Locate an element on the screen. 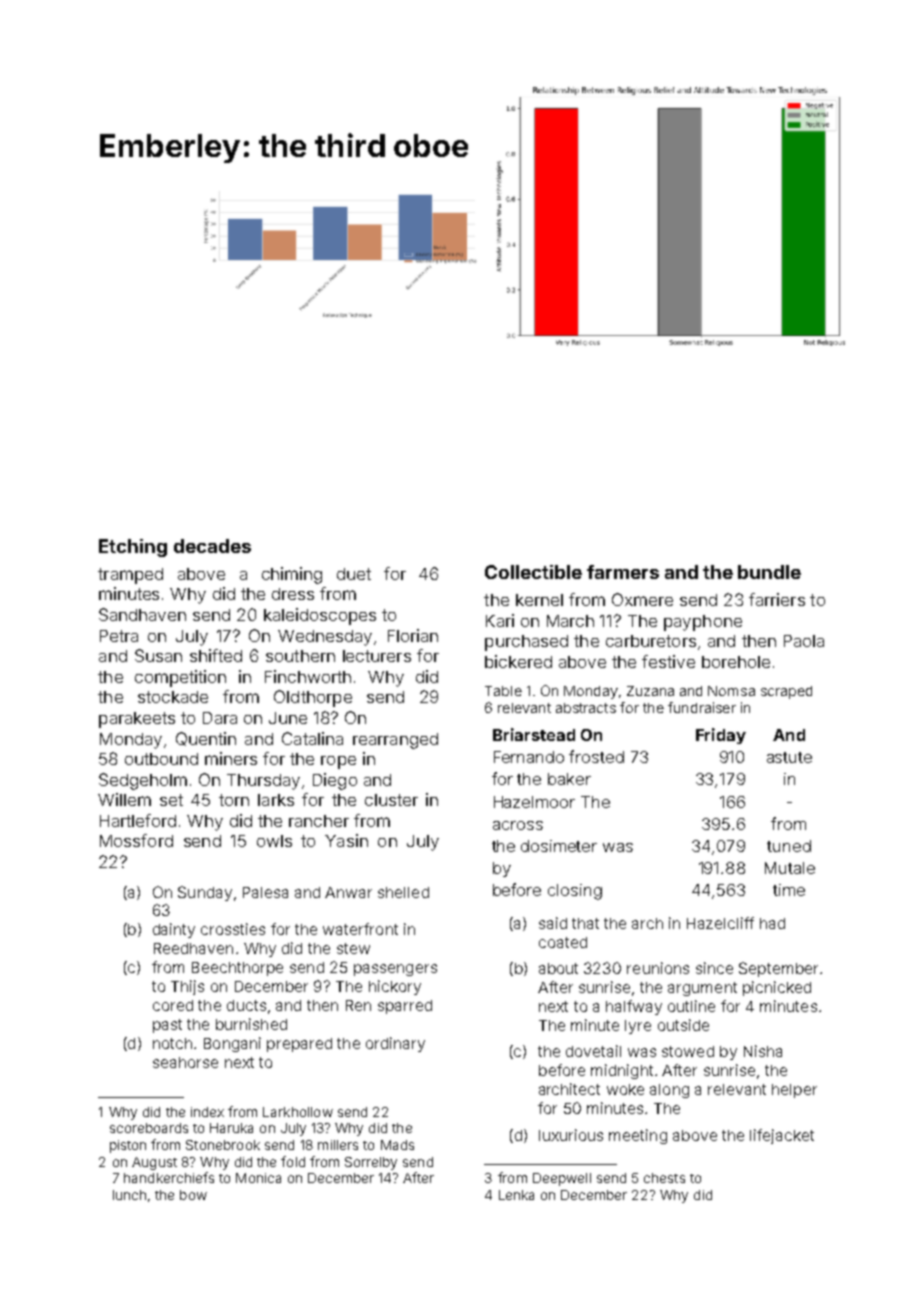 Image resolution: width=924 pixels, height=1314 pixels. Lenka is located at coordinates (516, 1195).
